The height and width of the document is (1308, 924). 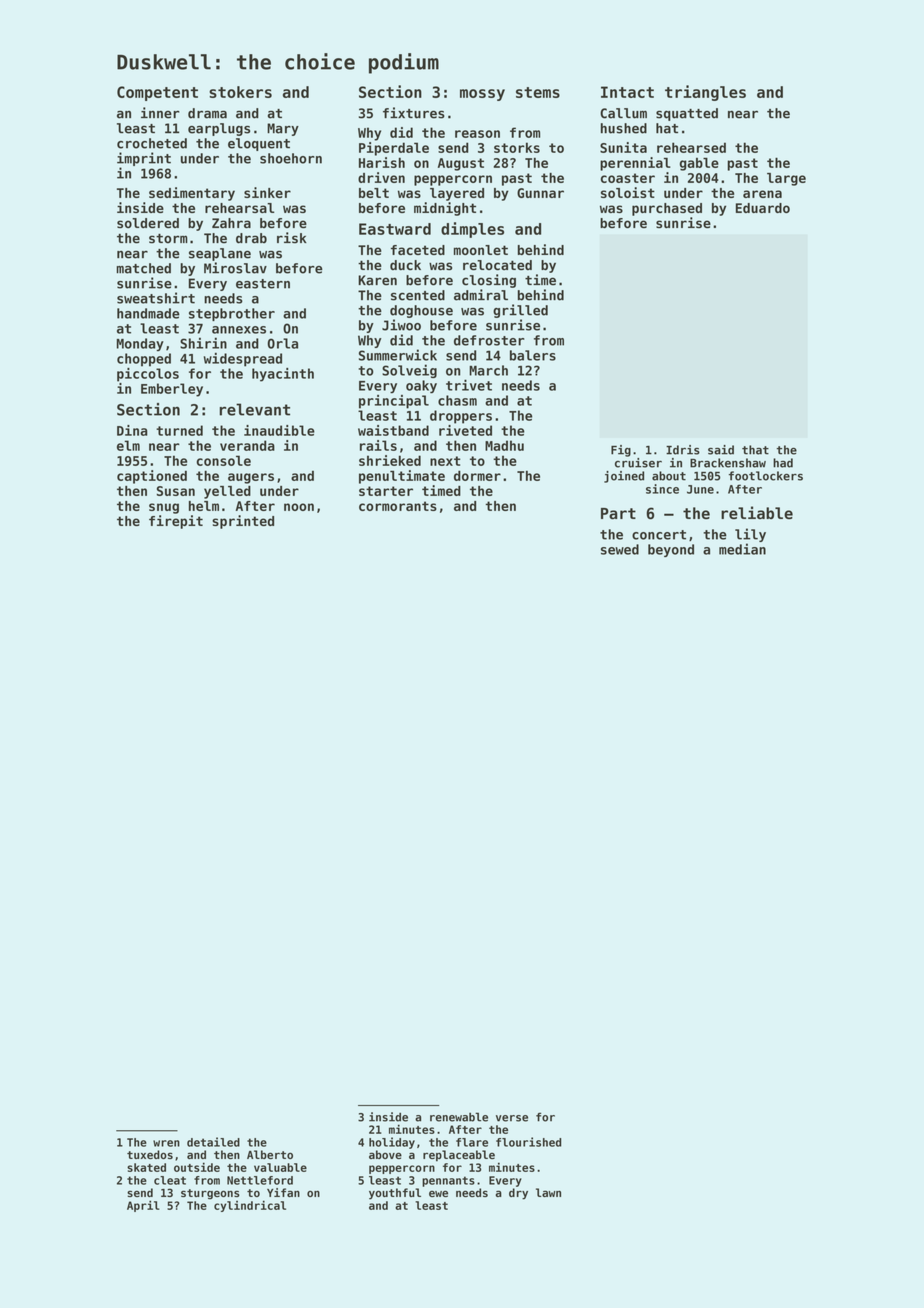 What do you see at coordinates (166, 1143) in the document?
I see `wren` at bounding box center [166, 1143].
